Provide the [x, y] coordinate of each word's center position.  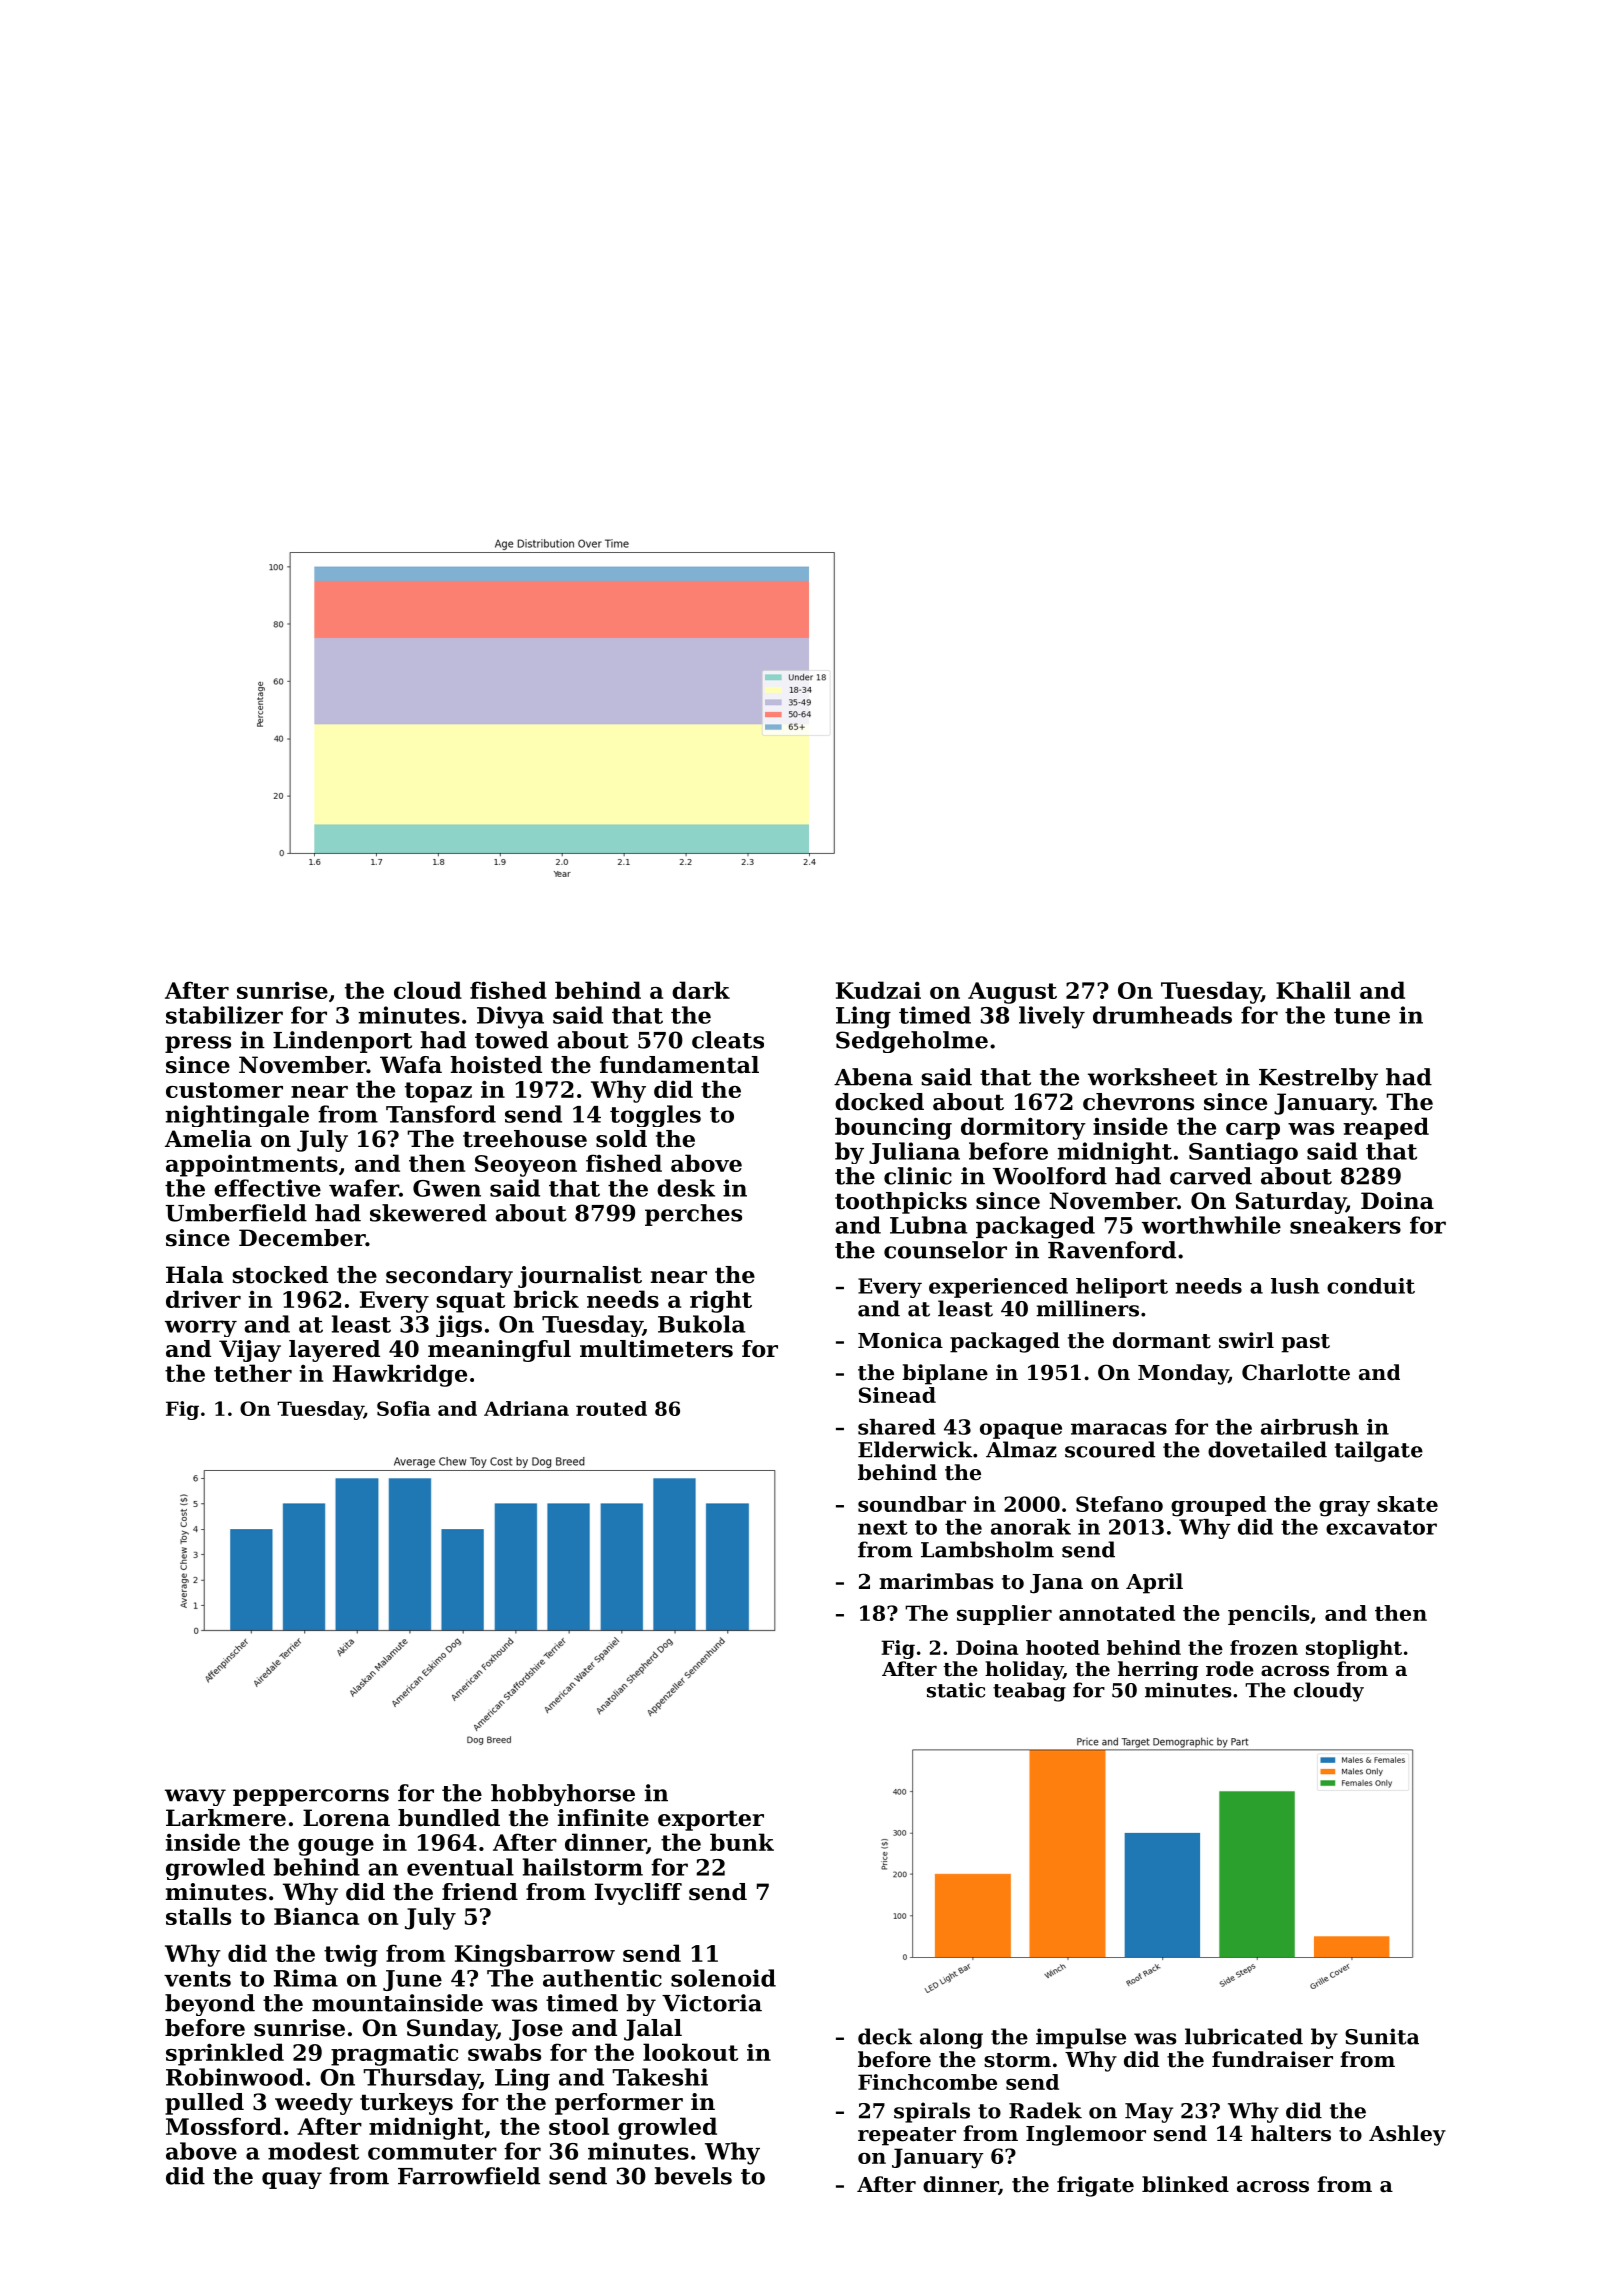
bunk [742, 1842]
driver [203, 1299]
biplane [945, 1374]
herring [1158, 1671]
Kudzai [878, 990]
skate [1407, 1504]
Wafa [411, 1065]
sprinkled [225, 2054]
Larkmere [226, 1818]
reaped [1386, 1128]
